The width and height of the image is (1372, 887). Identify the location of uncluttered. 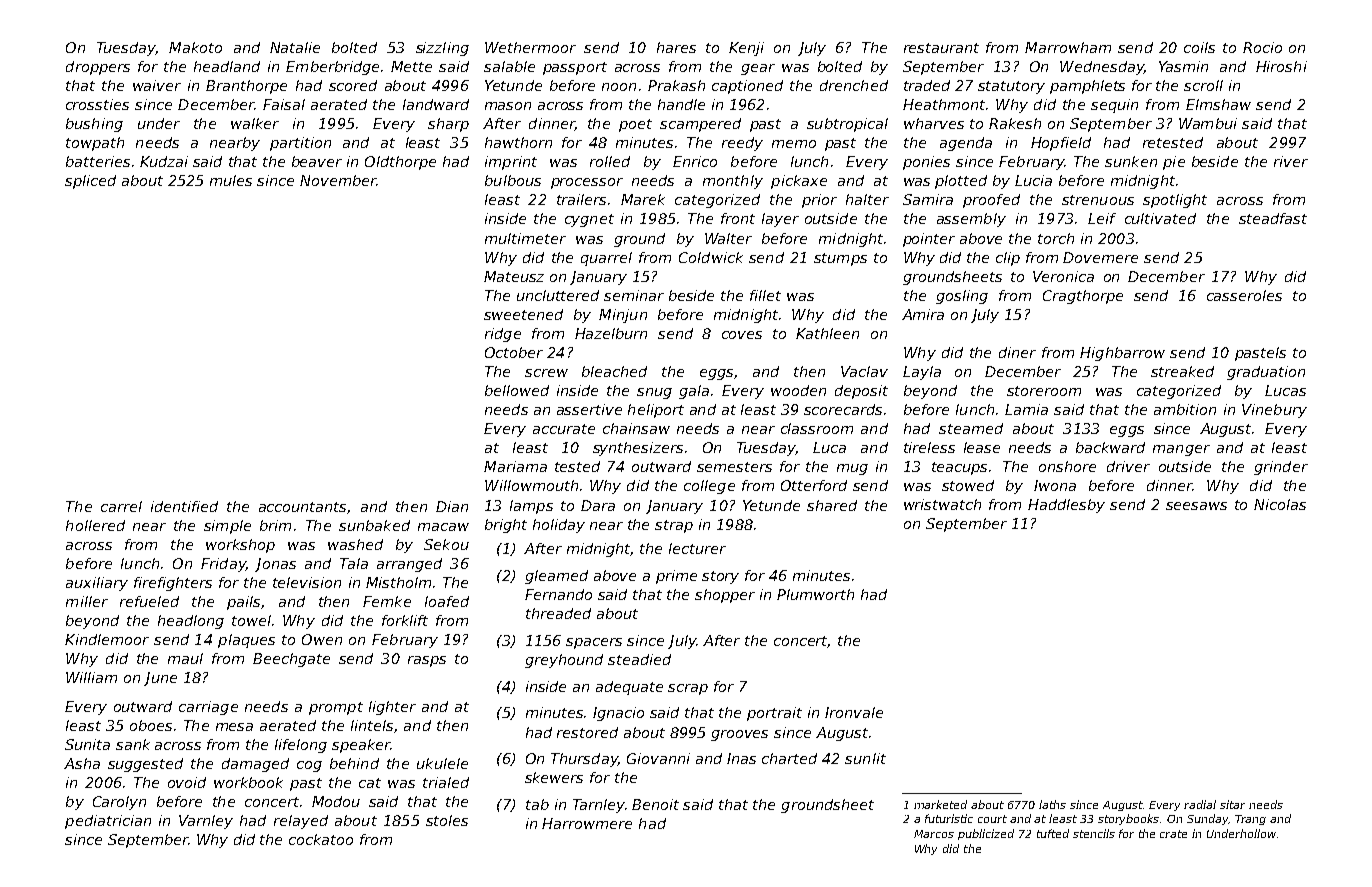
(558, 295).
